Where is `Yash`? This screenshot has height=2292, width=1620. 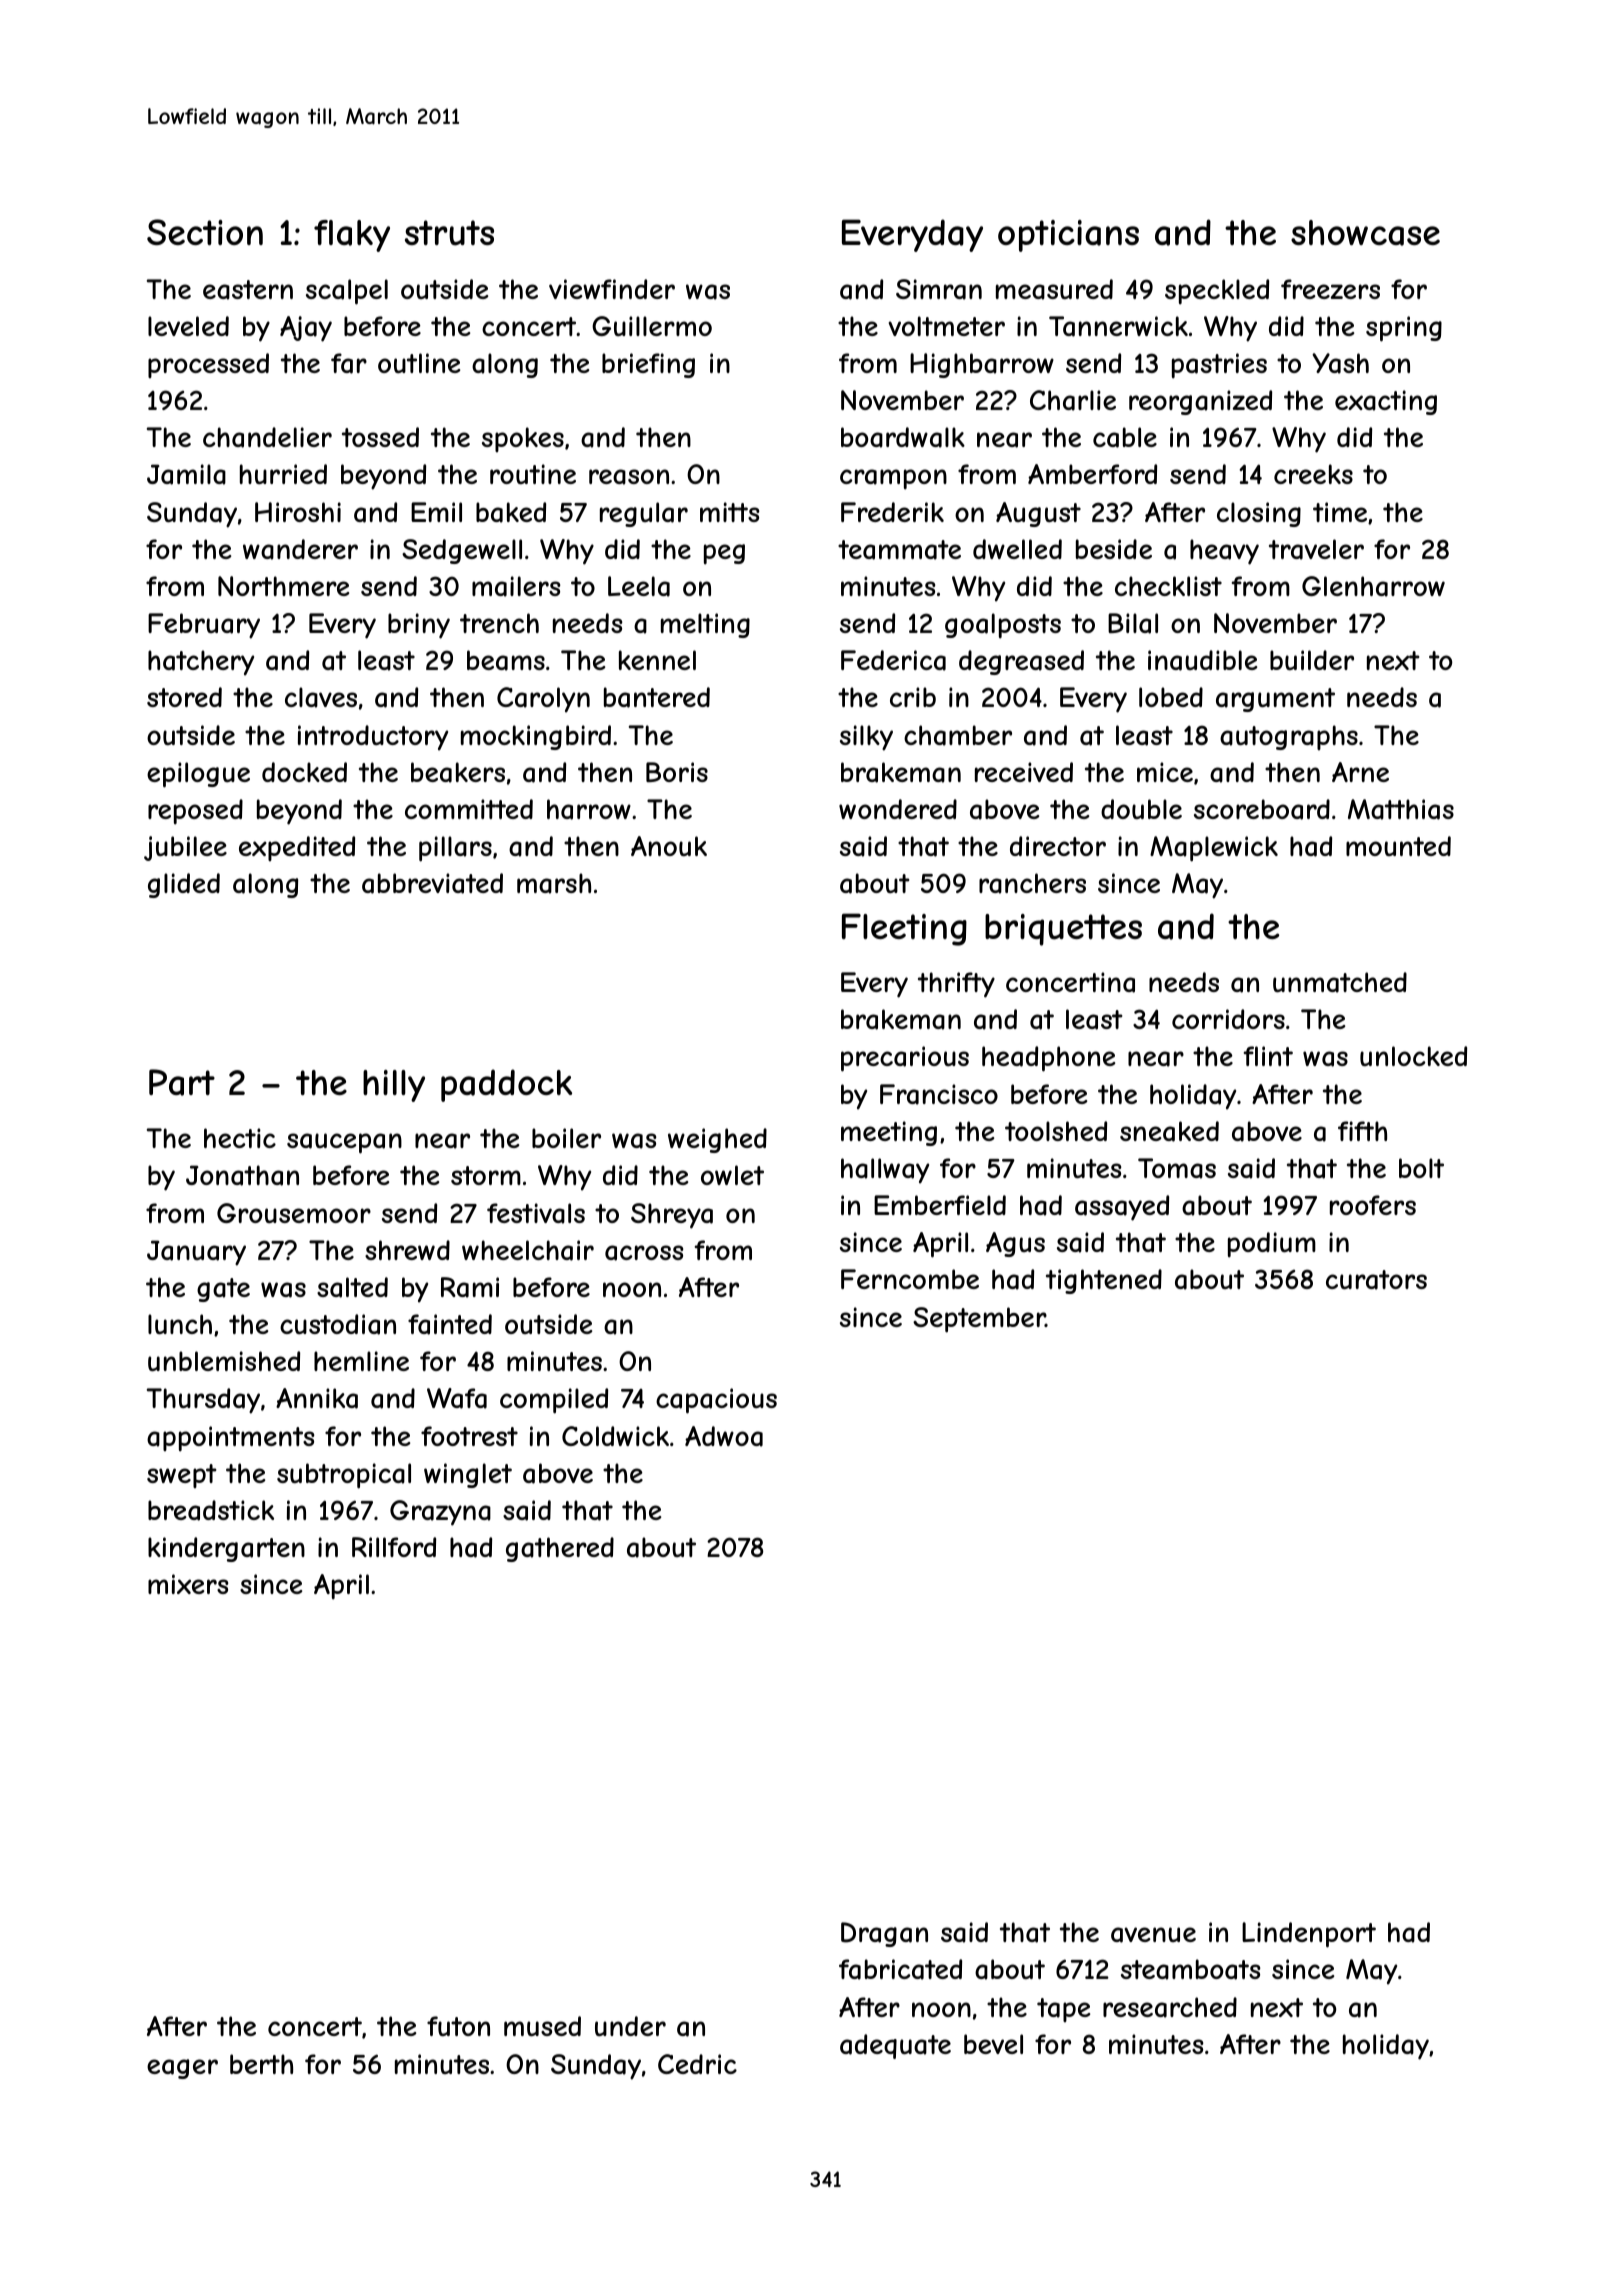
Yash is located at coordinates (1340, 363).
